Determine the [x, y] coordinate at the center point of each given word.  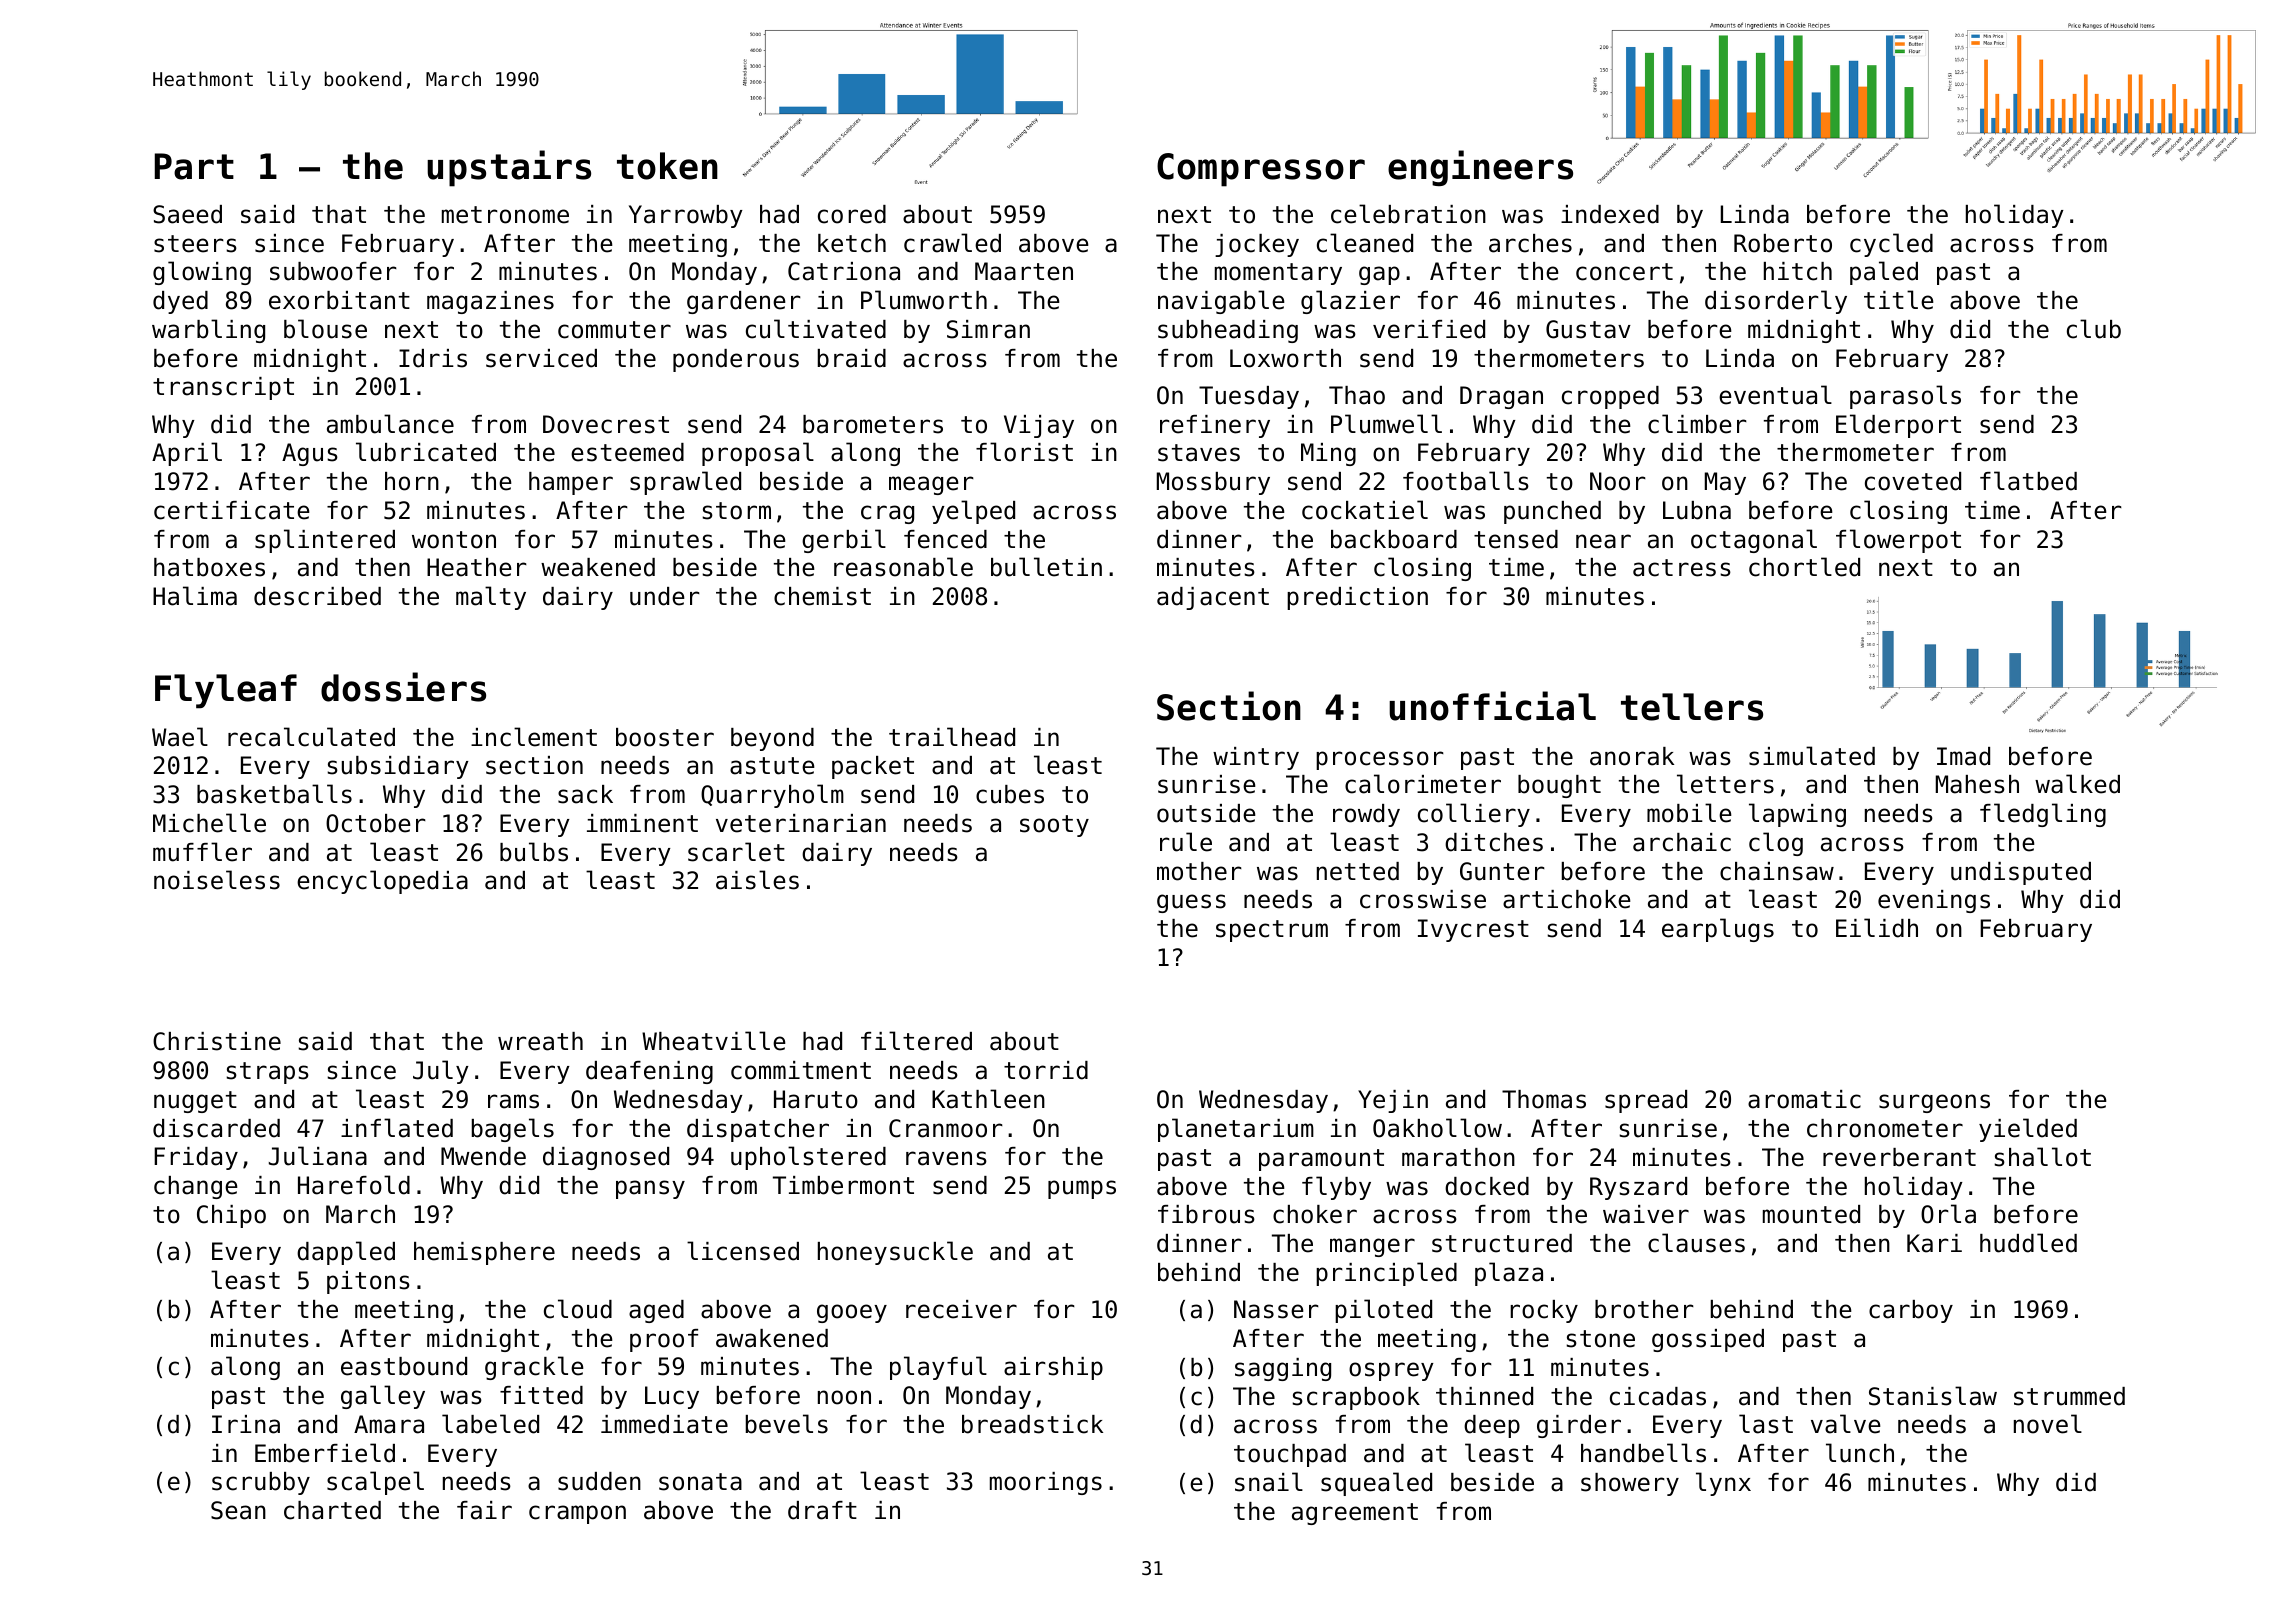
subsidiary [398, 767]
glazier [1350, 302]
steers [195, 244]
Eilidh [1877, 928]
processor [1380, 760]
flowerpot [1898, 541]
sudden [599, 1481]
